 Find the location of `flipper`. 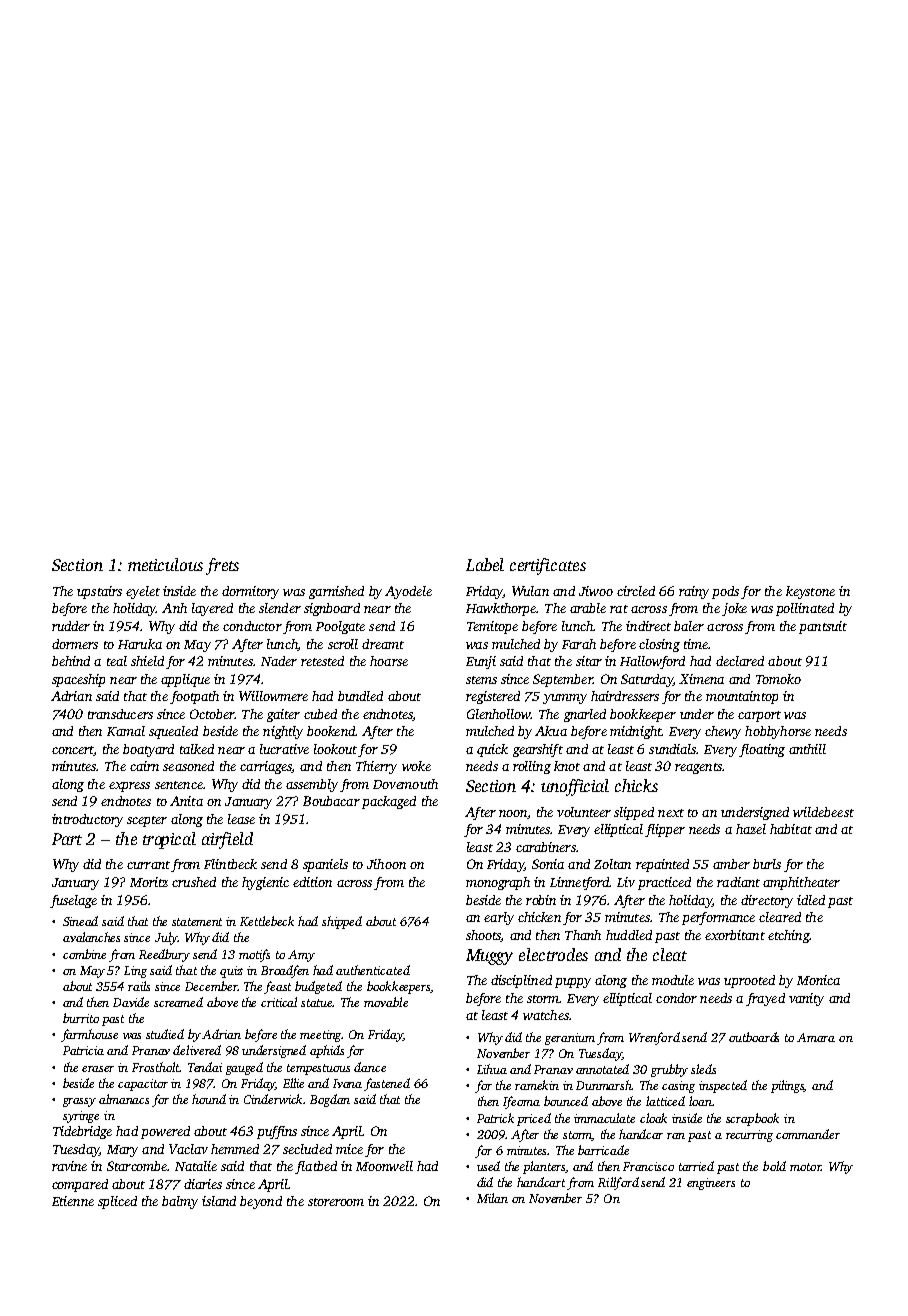

flipper is located at coordinates (665, 830).
